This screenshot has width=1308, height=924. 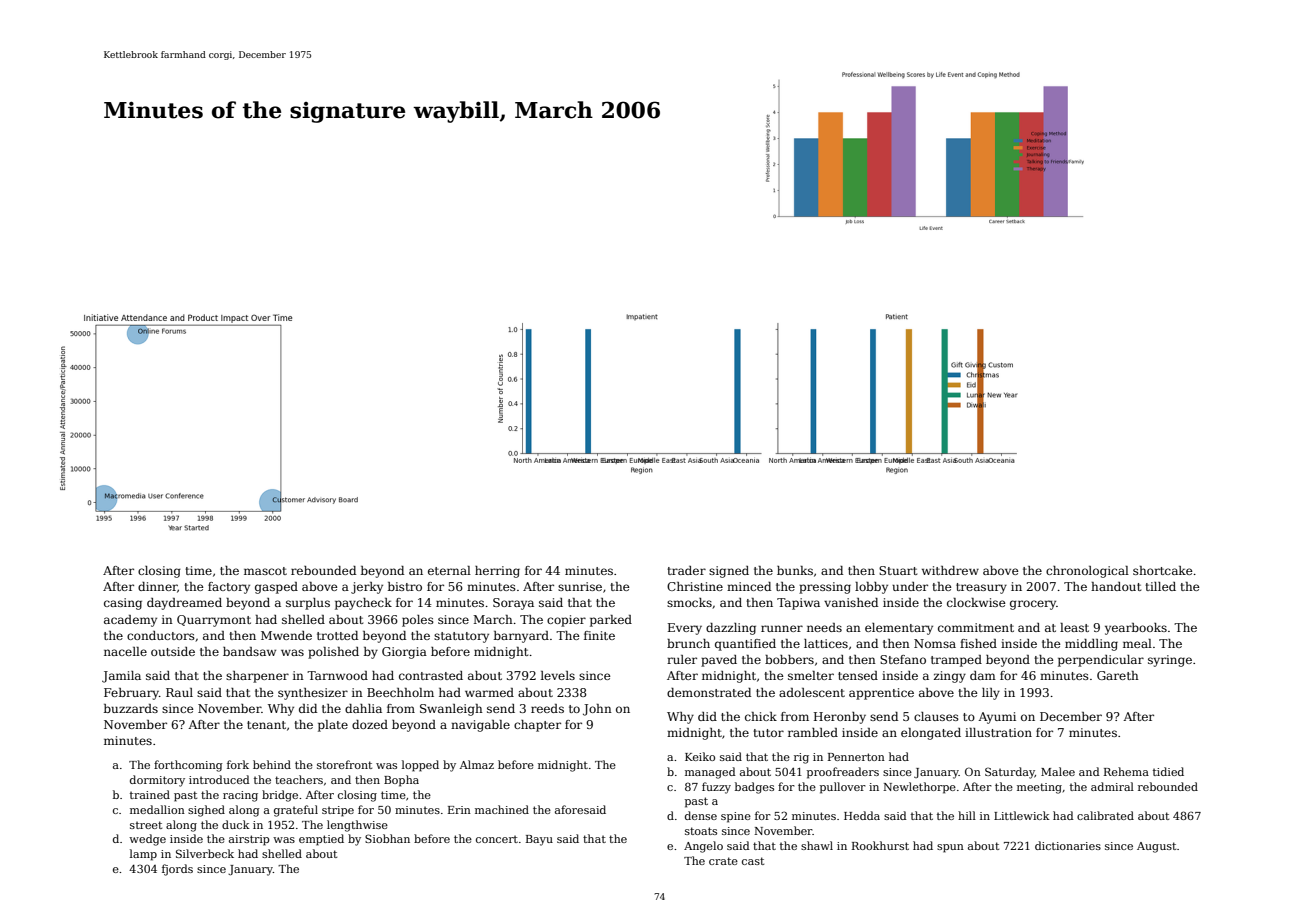 What do you see at coordinates (686, 570) in the screenshot?
I see `trader` at bounding box center [686, 570].
